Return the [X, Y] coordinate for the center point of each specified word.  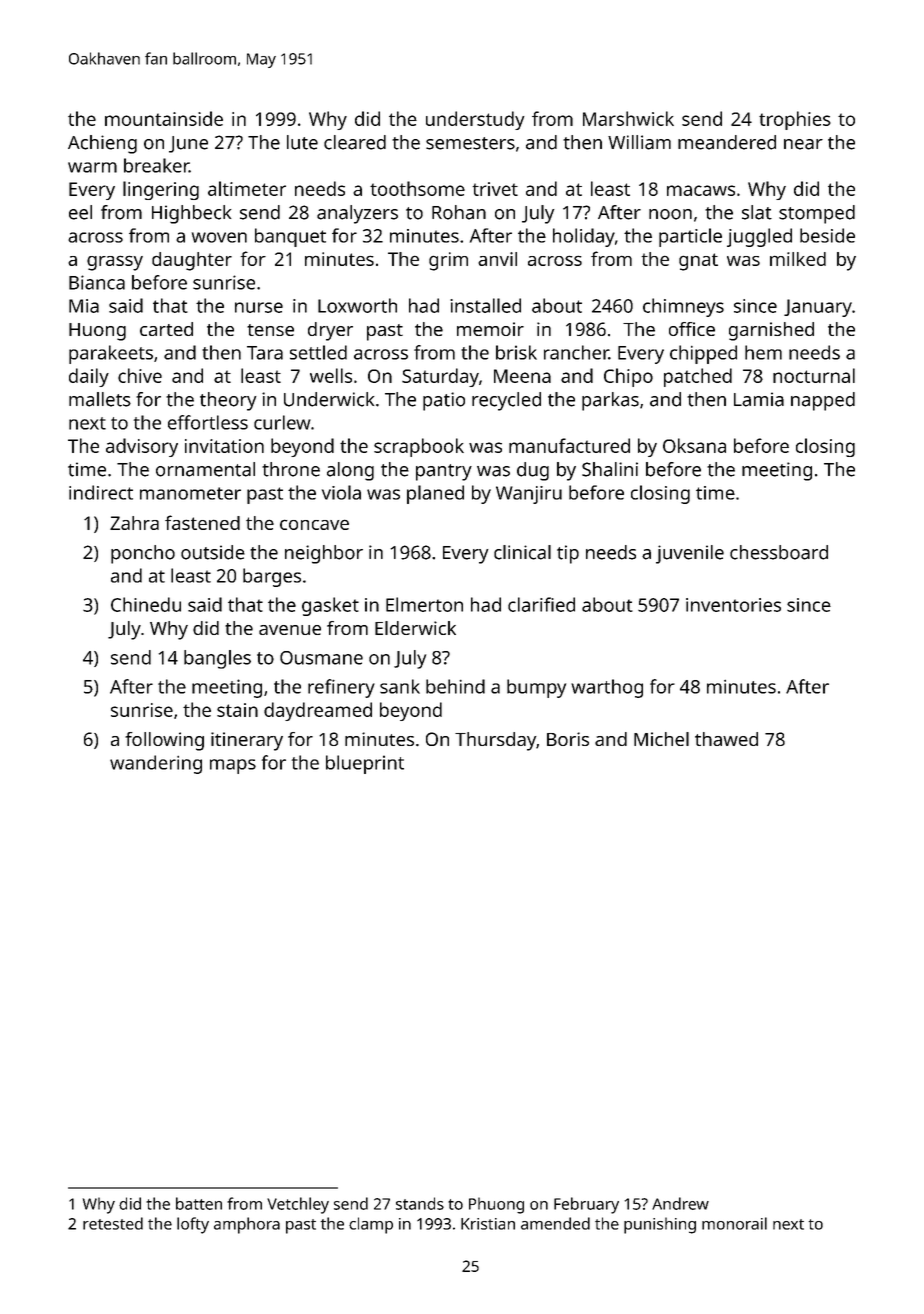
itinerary [247, 741]
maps [233, 766]
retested [113, 1223]
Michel [661, 739]
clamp [371, 1225]
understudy [475, 120]
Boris [568, 739]
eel [80, 212]
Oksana [694, 445]
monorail [734, 1223]
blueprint [365, 764]
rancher [576, 352]
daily [89, 377]
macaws [701, 190]
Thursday [495, 741]
